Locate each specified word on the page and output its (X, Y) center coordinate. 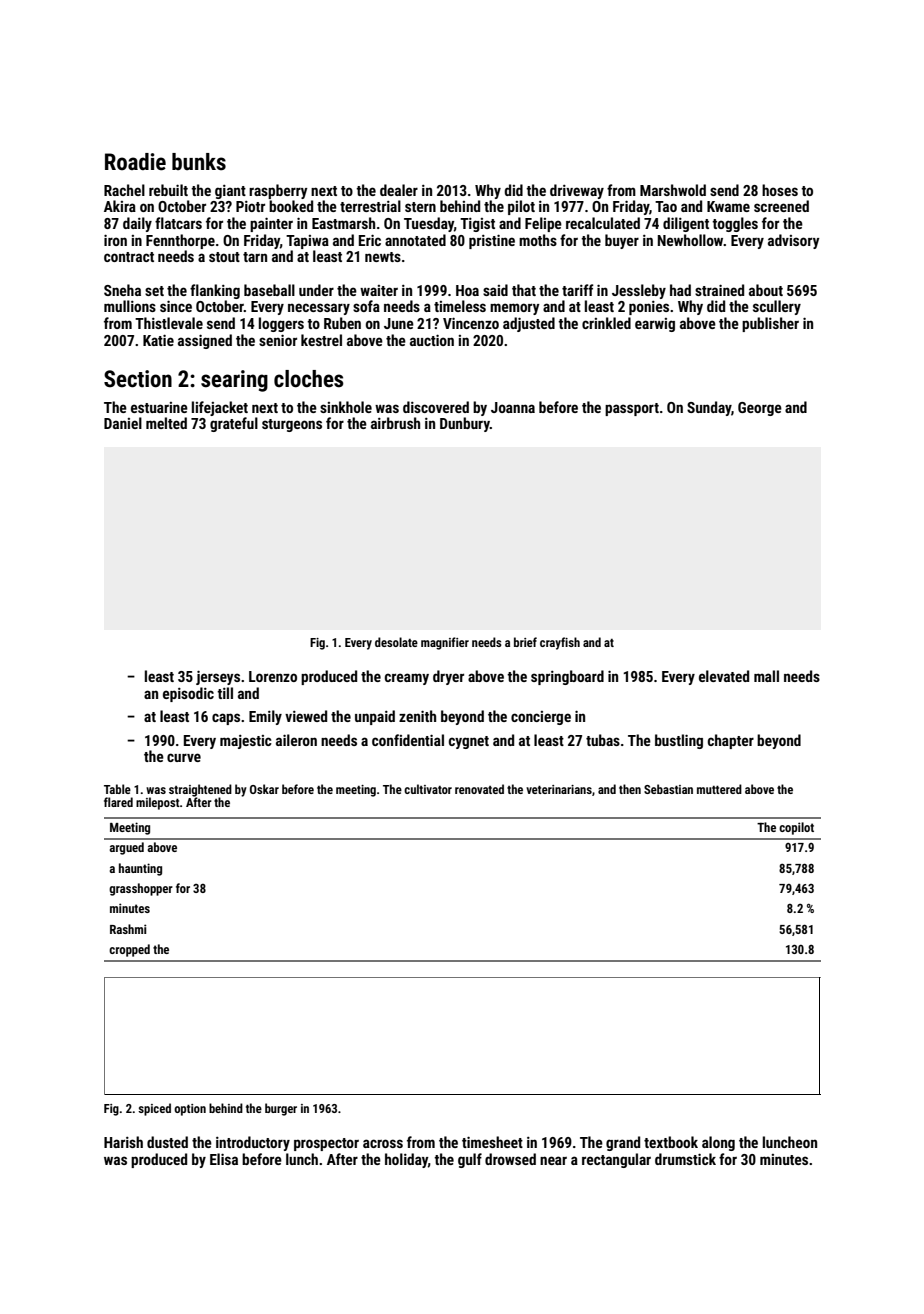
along (718, 1143)
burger (281, 1109)
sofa (366, 306)
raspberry (278, 191)
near (553, 1160)
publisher (770, 324)
